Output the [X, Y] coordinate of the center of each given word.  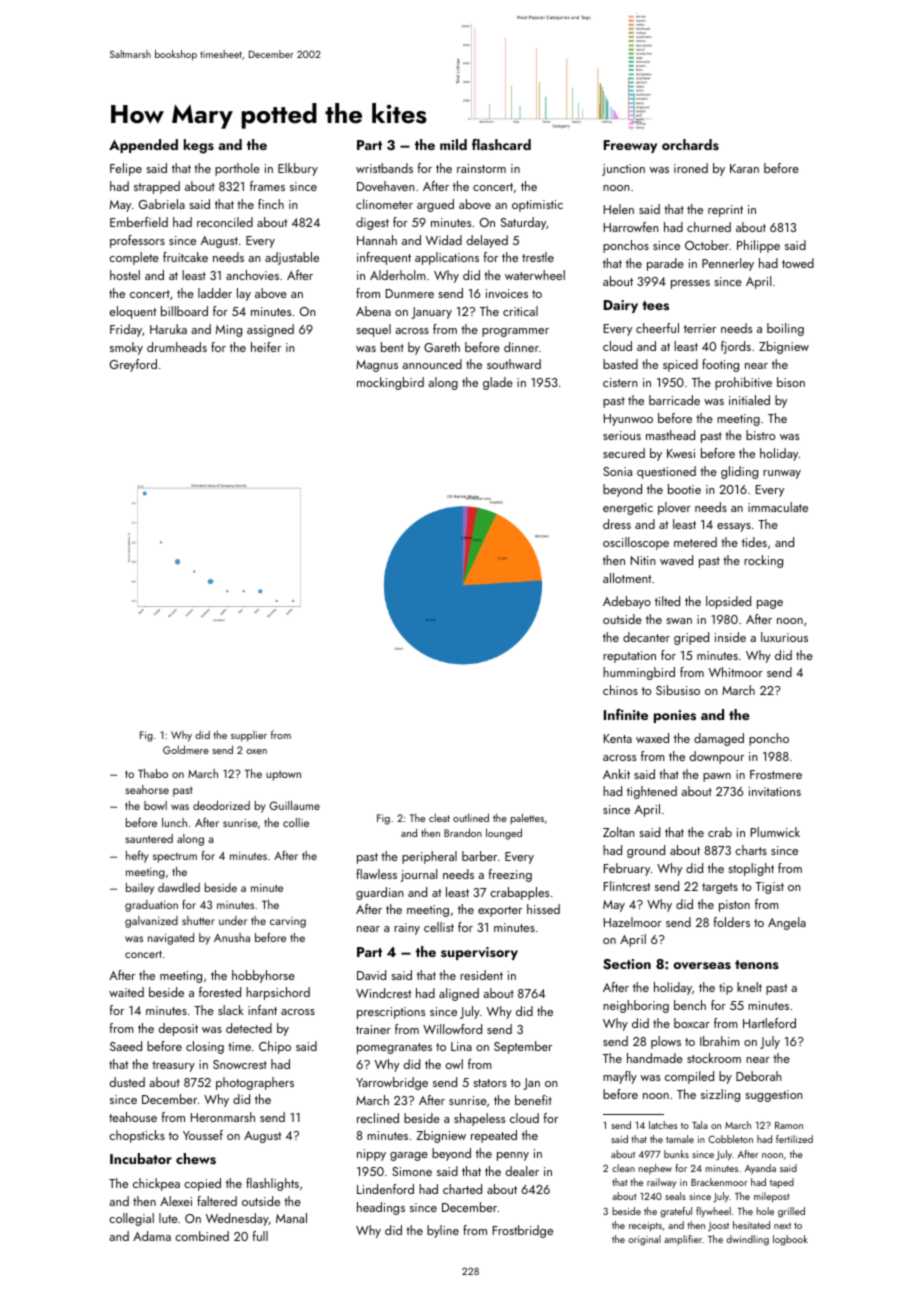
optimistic [537, 206]
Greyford [133, 365]
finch [271, 204]
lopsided [728, 602]
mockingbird [390, 383]
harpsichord [278, 993]
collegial [131, 1219]
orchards [690, 144]
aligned [459, 994]
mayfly [620, 1077]
